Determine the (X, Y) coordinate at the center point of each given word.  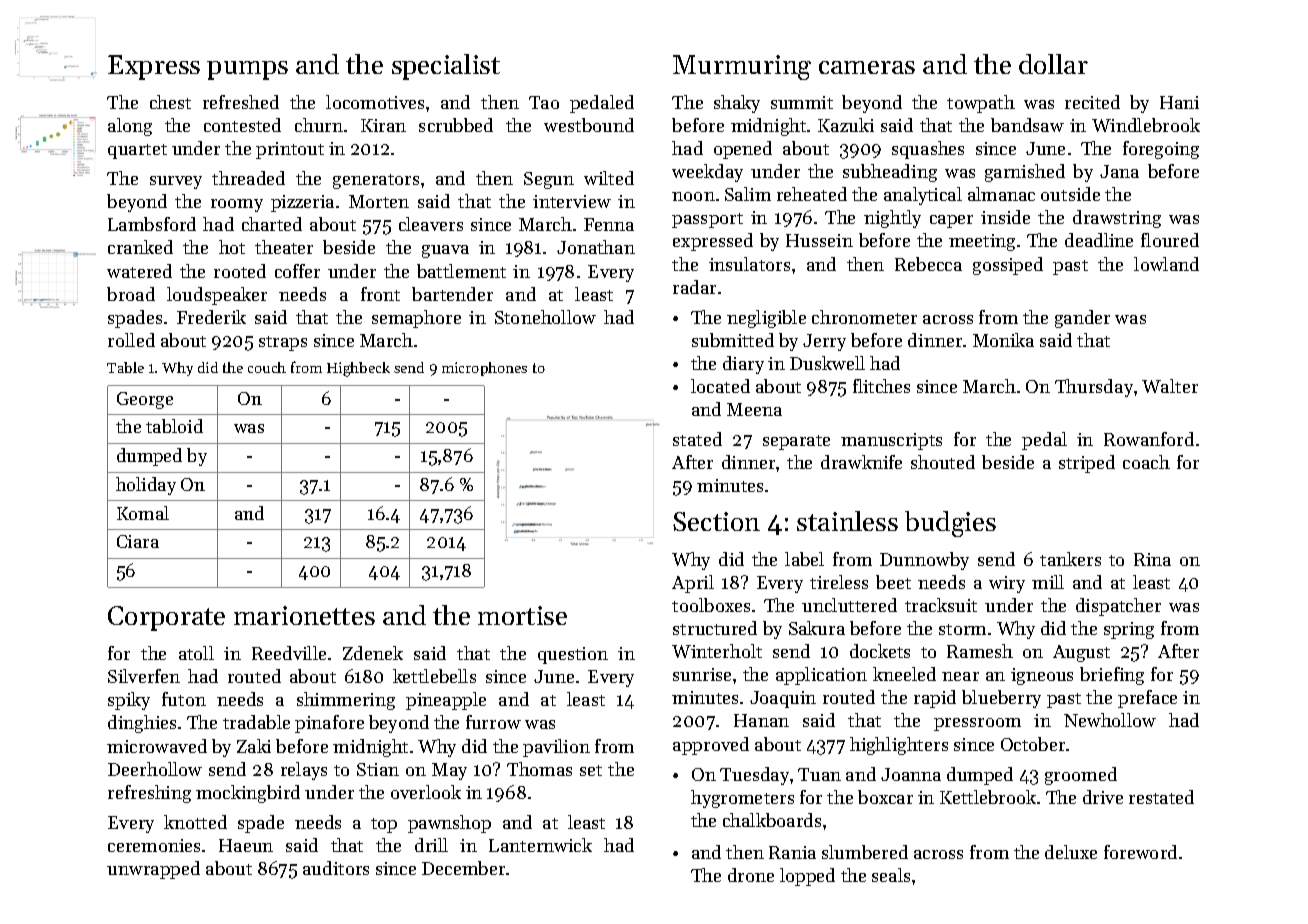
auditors (336, 868)
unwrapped (153, 870)
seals (891, 875)
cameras (867, 67)
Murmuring (742, 67)
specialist (446, 67)
